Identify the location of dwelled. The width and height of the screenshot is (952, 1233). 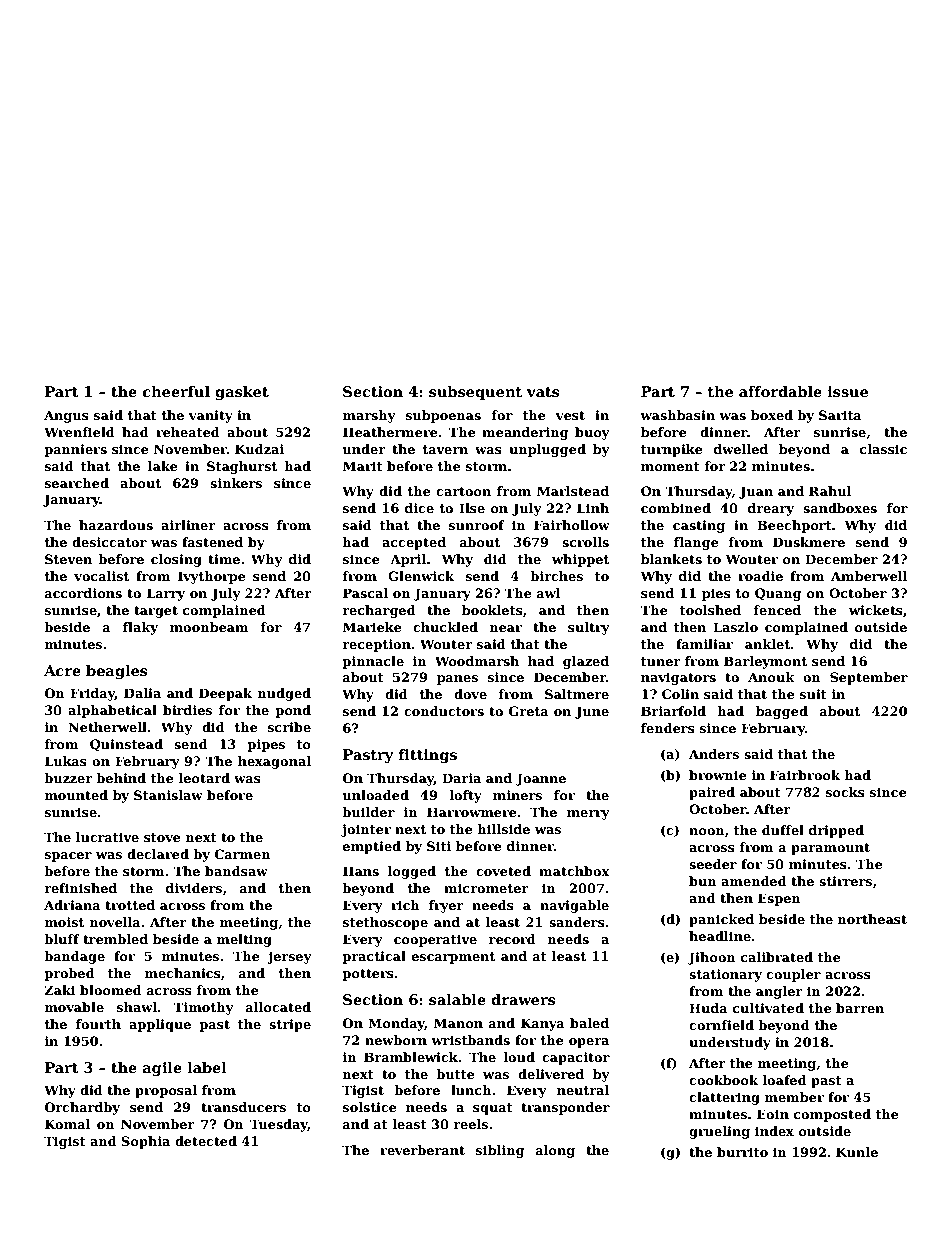
(741, 449).
